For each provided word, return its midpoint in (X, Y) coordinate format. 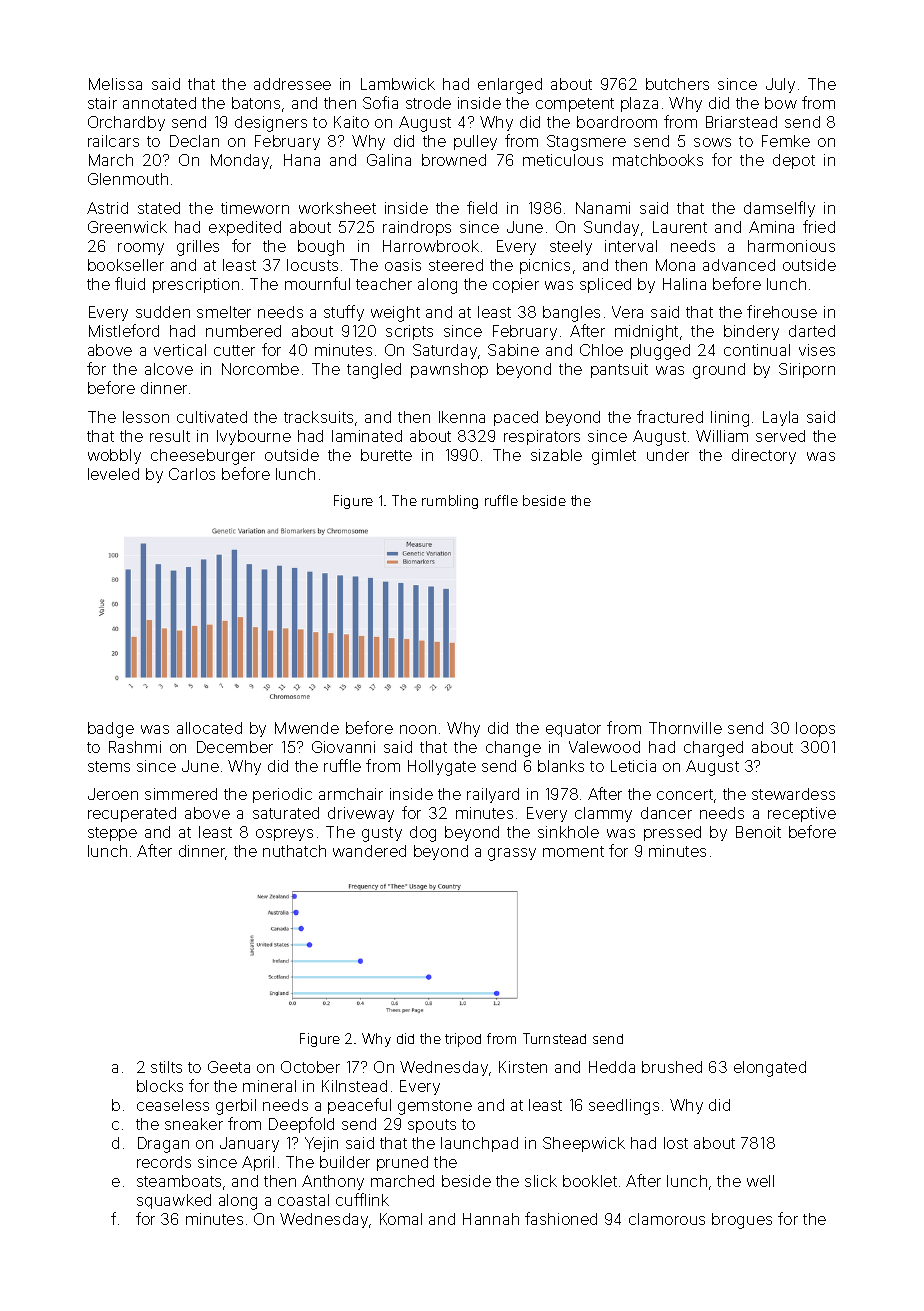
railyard (493, 795)
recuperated (132, 814)
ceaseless (173, 1105)
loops (815, 729)
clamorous (667, 1219)
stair (102, 103)
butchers (677, 84)
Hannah (491, 1219)
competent (575, 105)
